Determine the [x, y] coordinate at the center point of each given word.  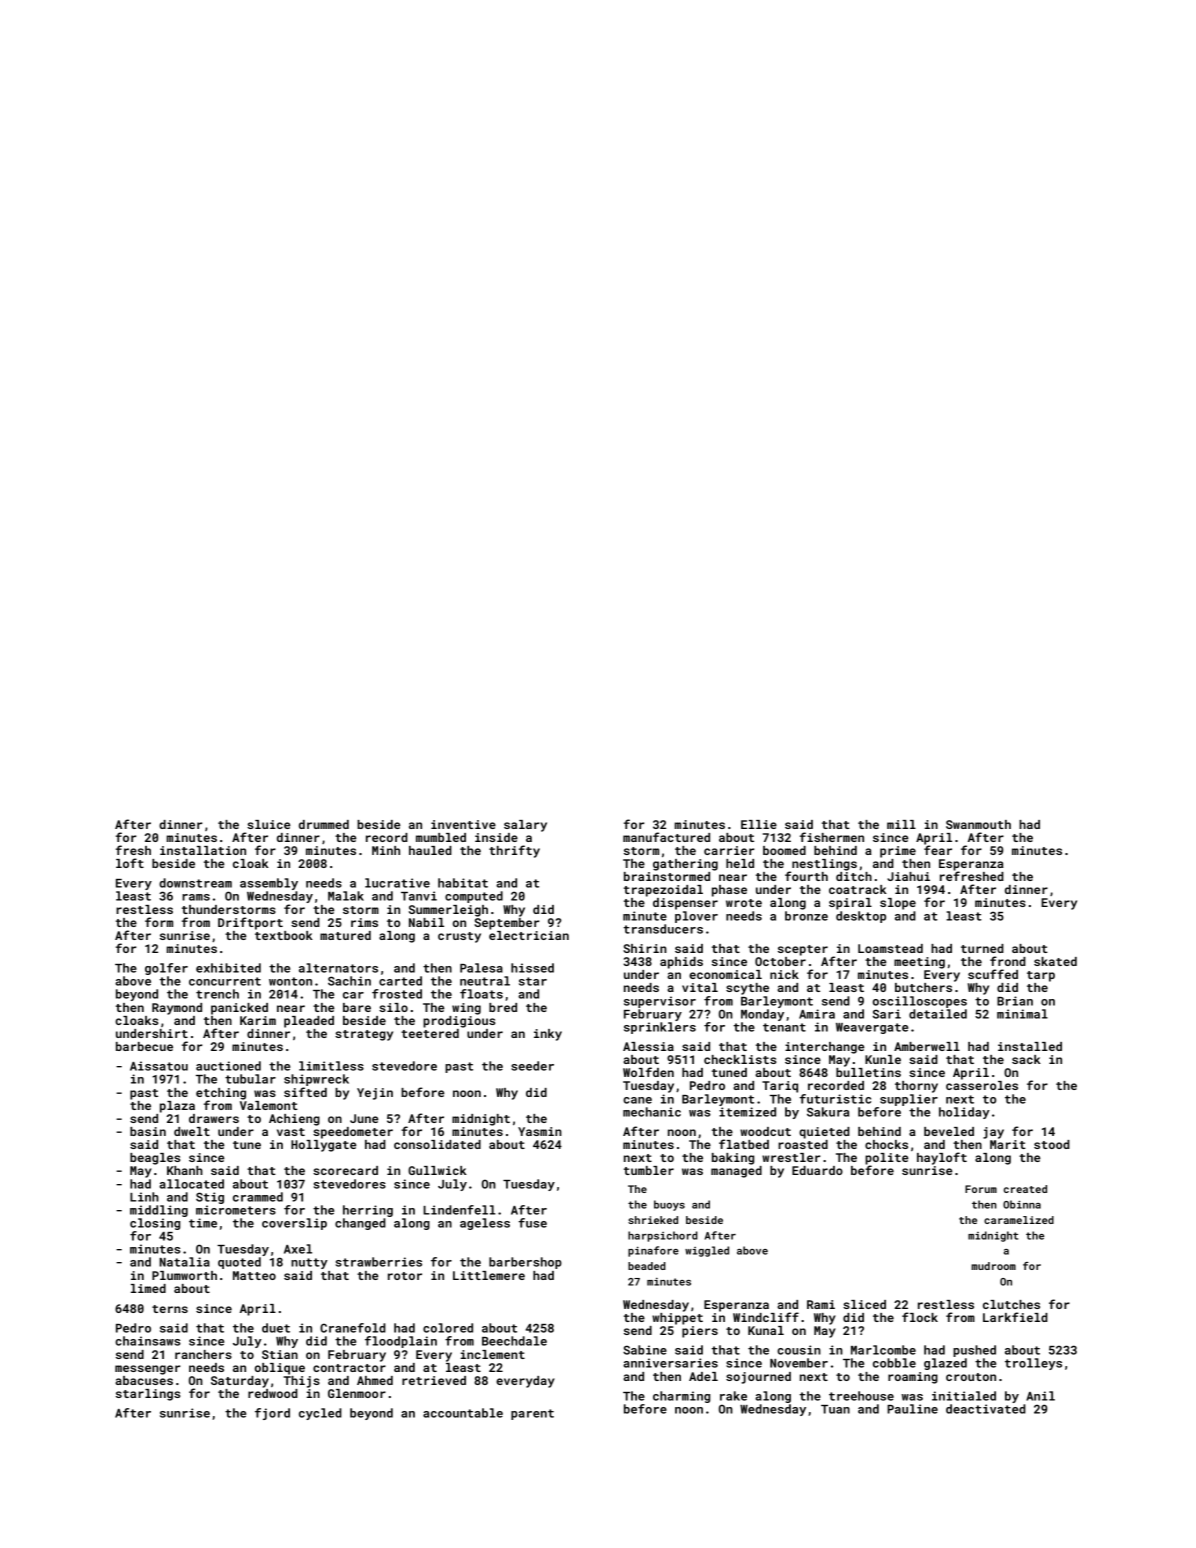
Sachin [349, 981]
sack [1026, 1059]
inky [548, 1035]
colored [448, 1328]
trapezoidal [663, 891]
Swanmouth [978, 824]
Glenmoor [357, 1393]
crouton [971, 1377]
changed [360, 1224]
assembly [269, 884]
